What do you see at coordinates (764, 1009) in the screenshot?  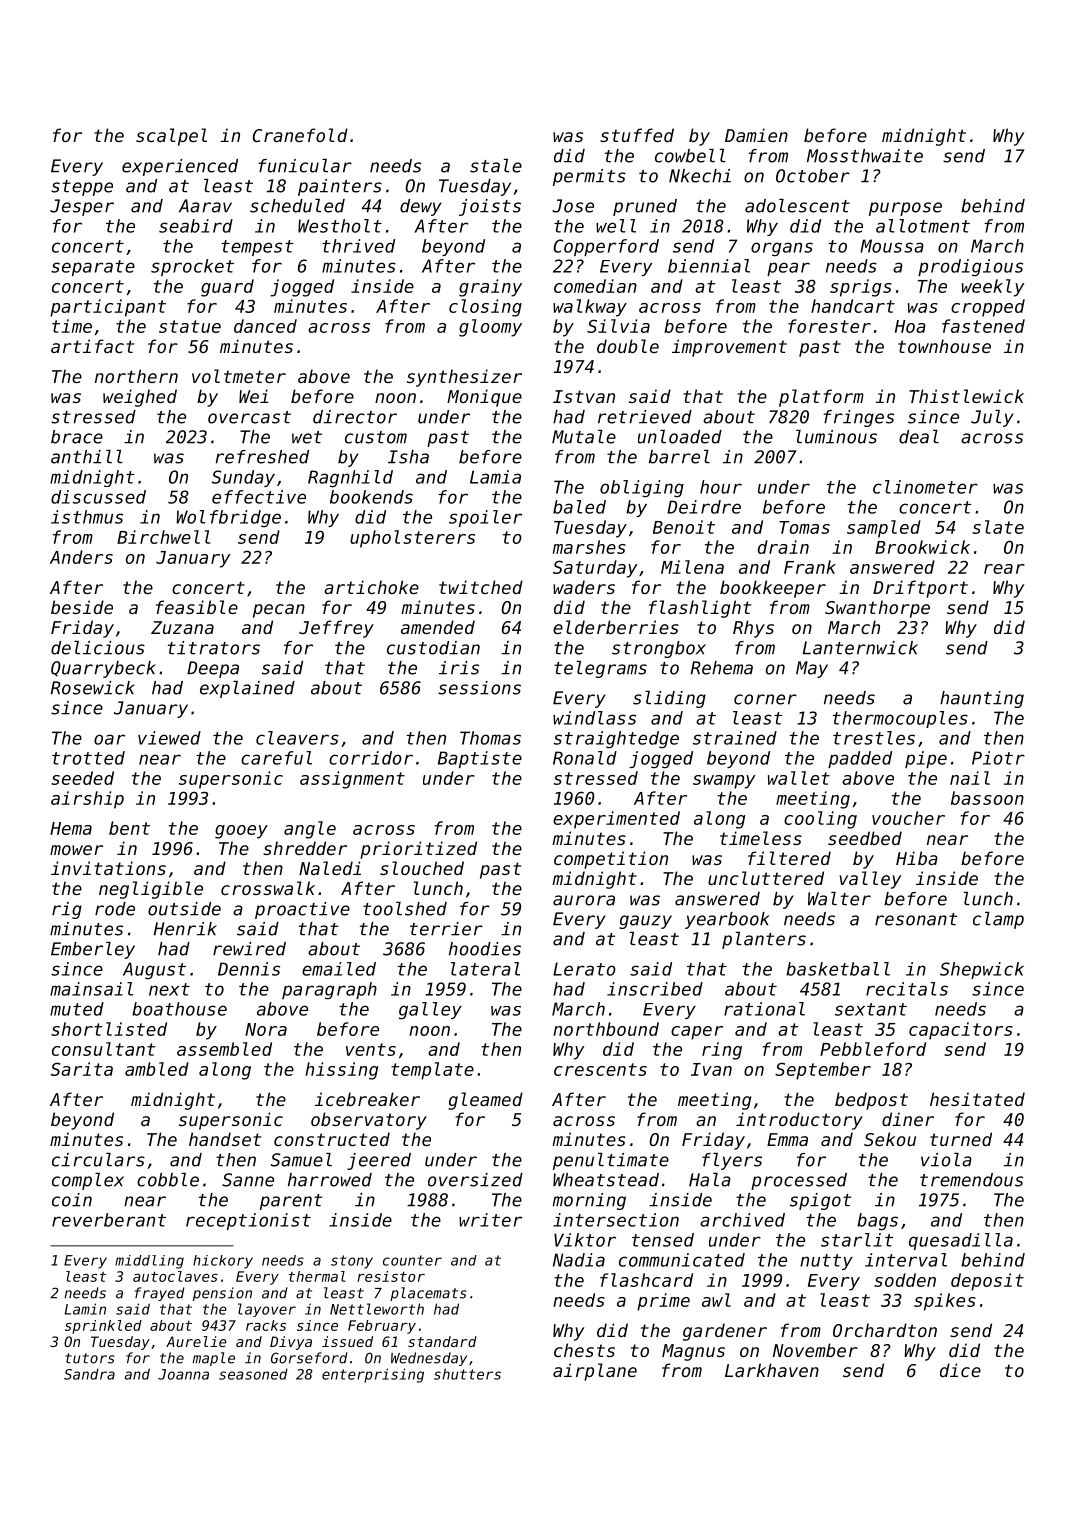 I see `rational` at bounding box center [764, 1009].
